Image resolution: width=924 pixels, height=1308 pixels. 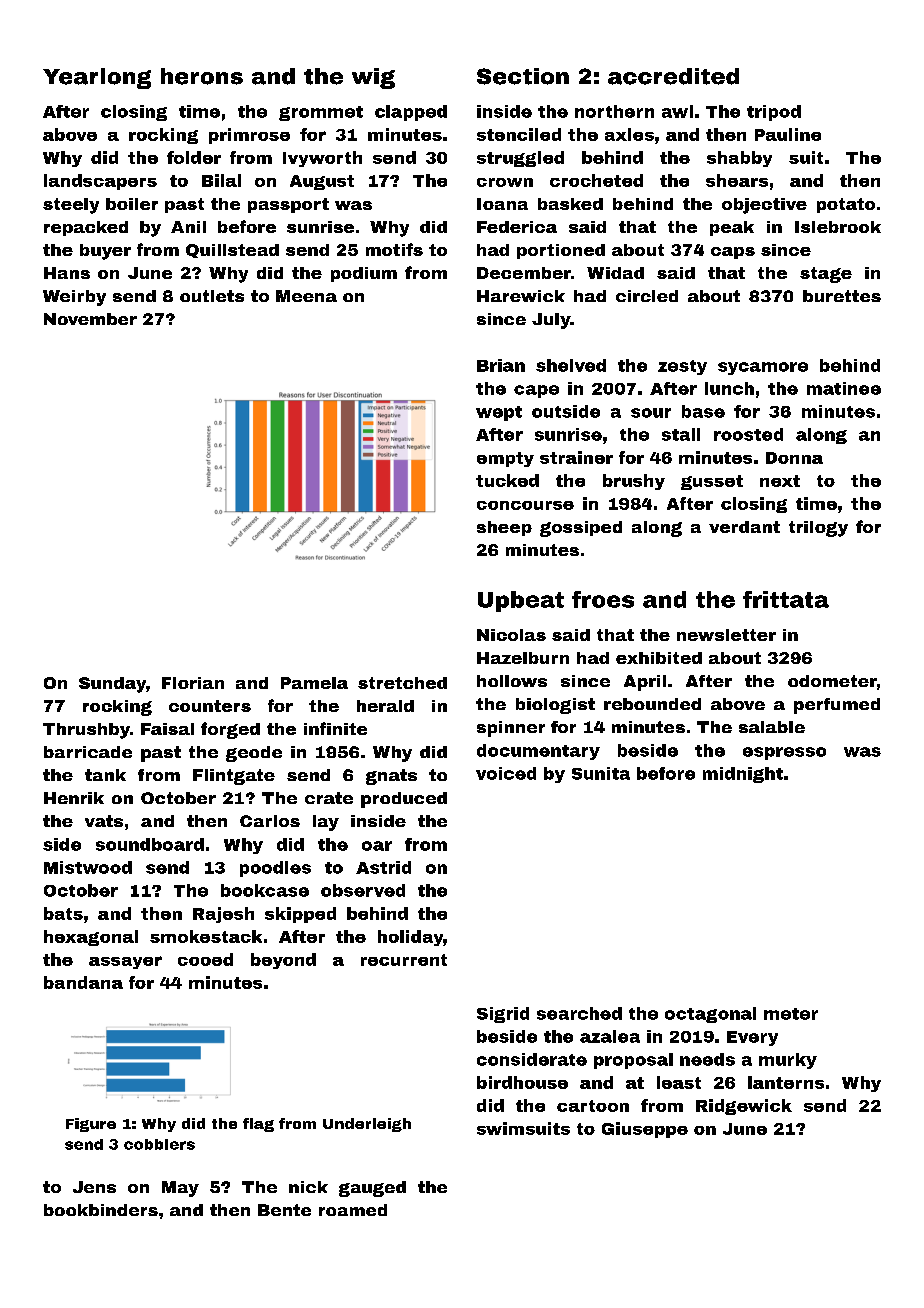 I want to click on froes, so click(x=603, y=599).
